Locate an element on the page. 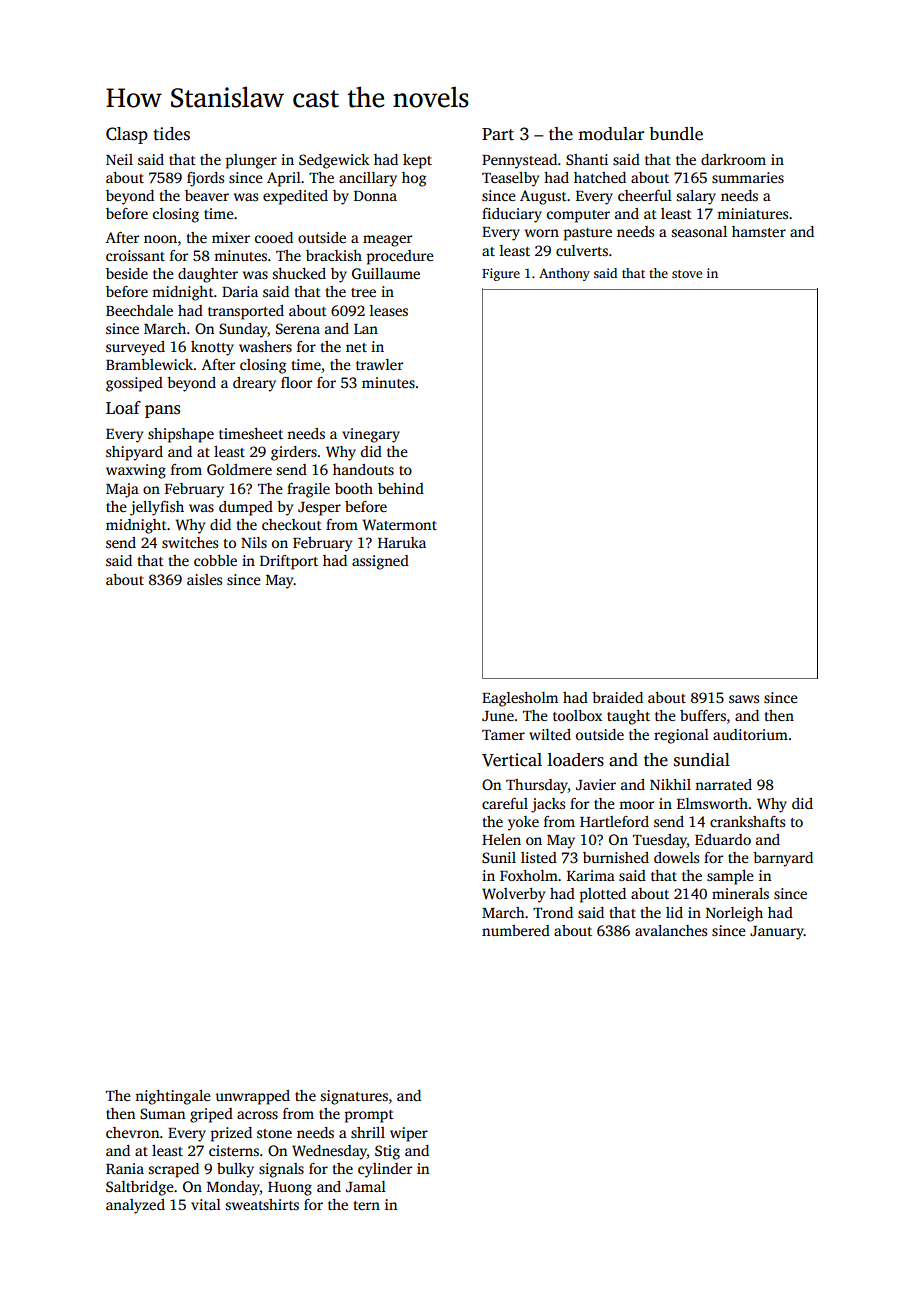  January is located at coordinates (777, 933).
